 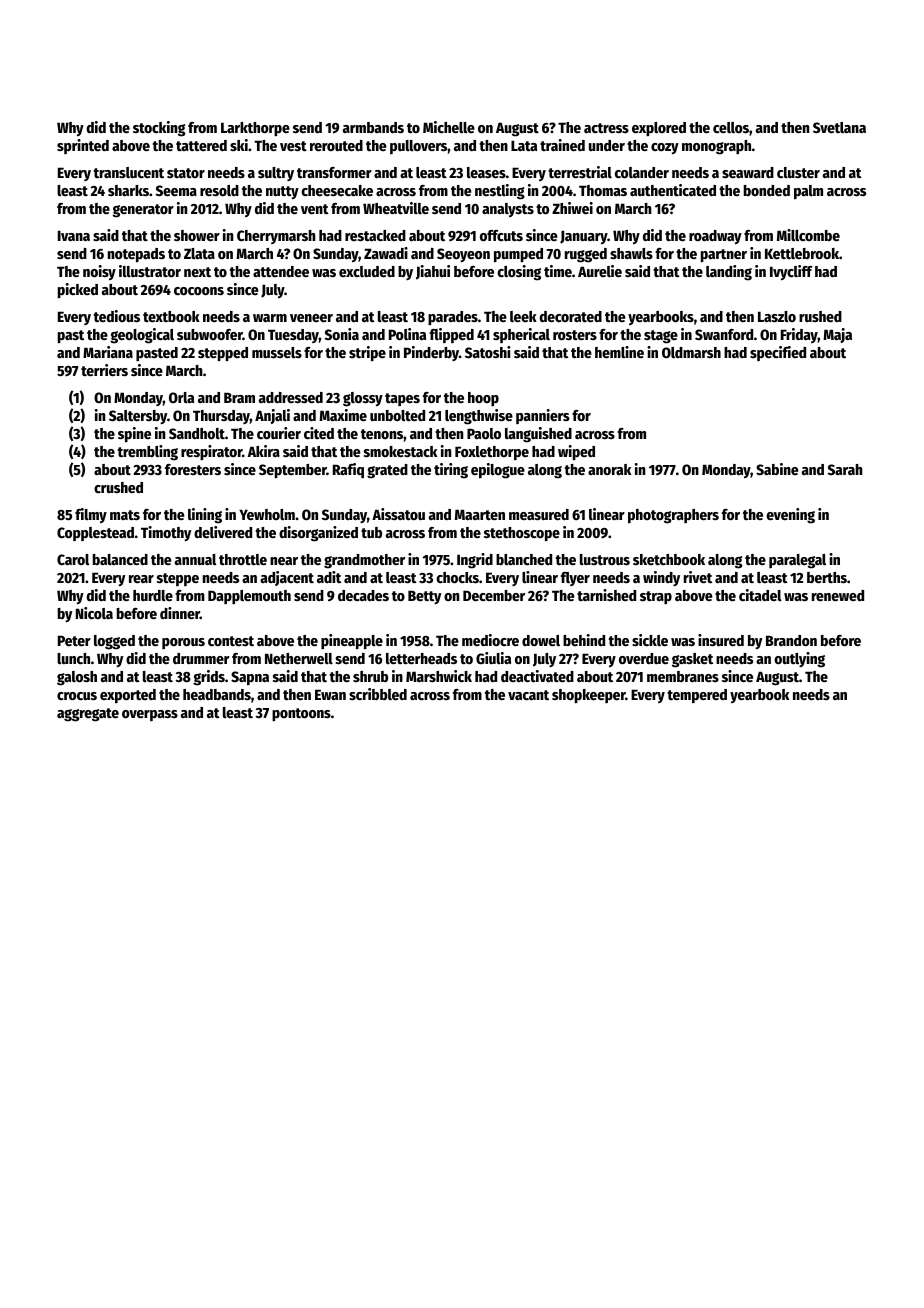 What do you see at coordinates (839, 127) in the document?
I see `Svetlana` at bounding box center [839, 127].
